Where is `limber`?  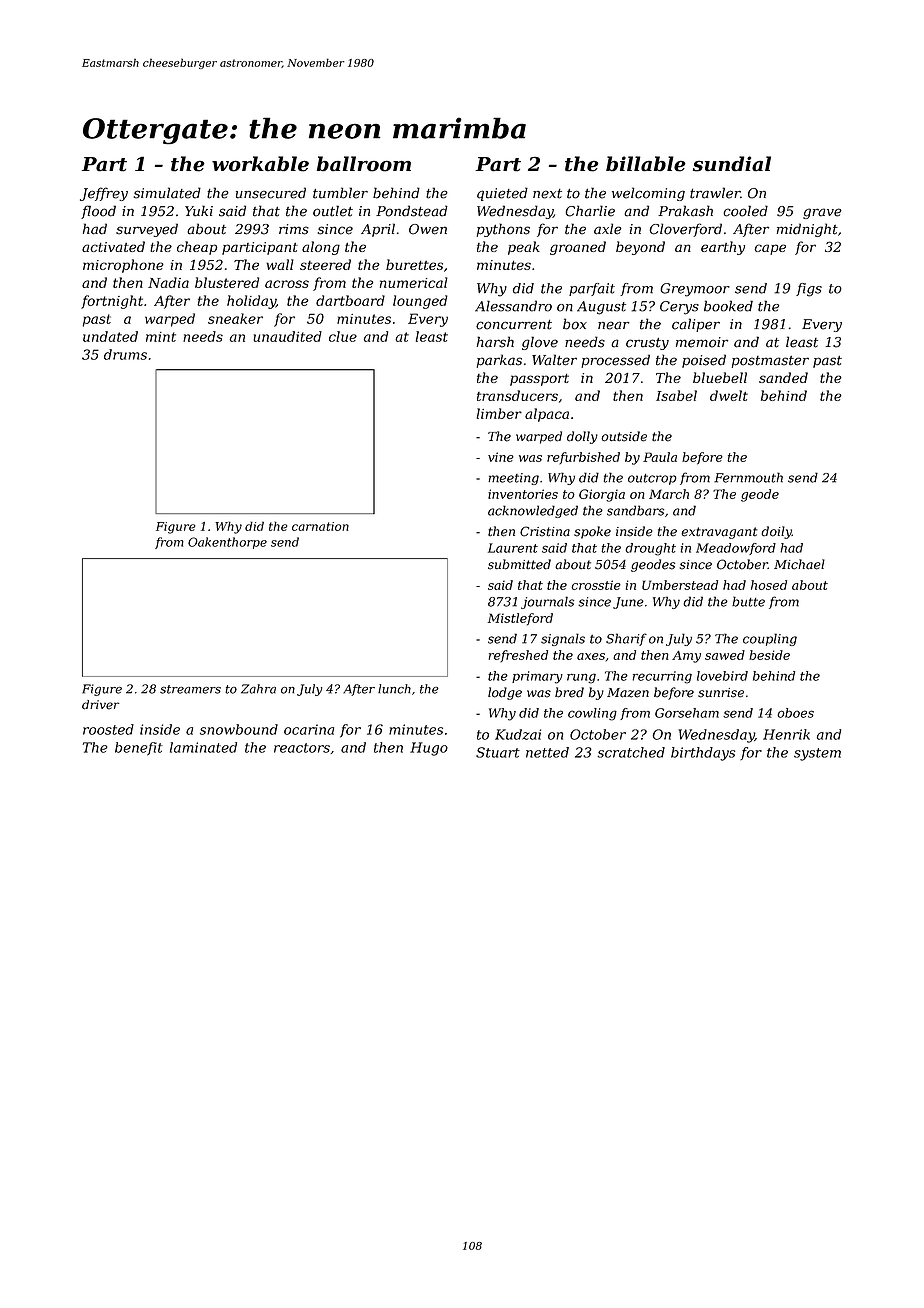
limber is located at coordinates (499, 413).
